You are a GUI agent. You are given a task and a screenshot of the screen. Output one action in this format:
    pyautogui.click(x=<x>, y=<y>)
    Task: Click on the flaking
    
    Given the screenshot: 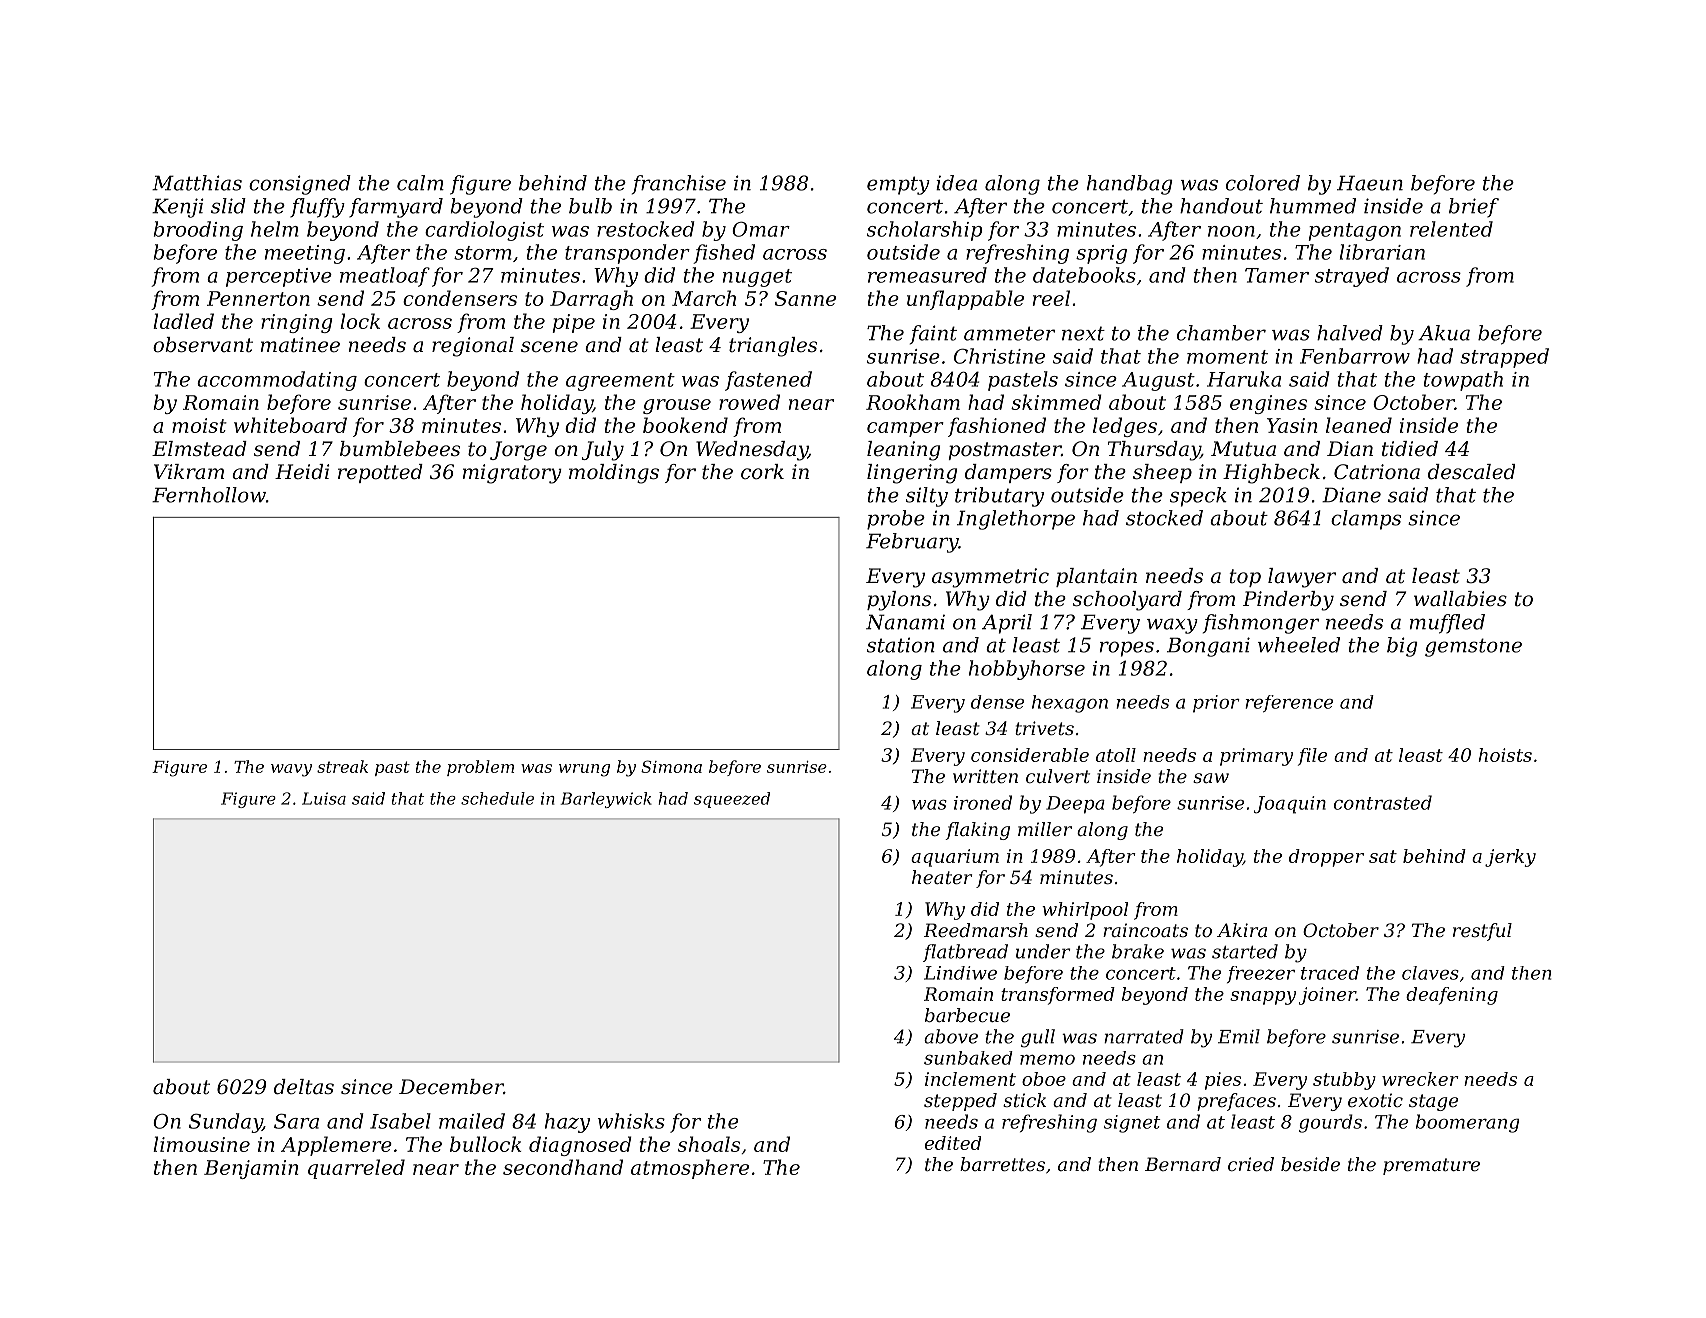 What is the action you would take?
    pyautogui.click(x=977, y=831)
